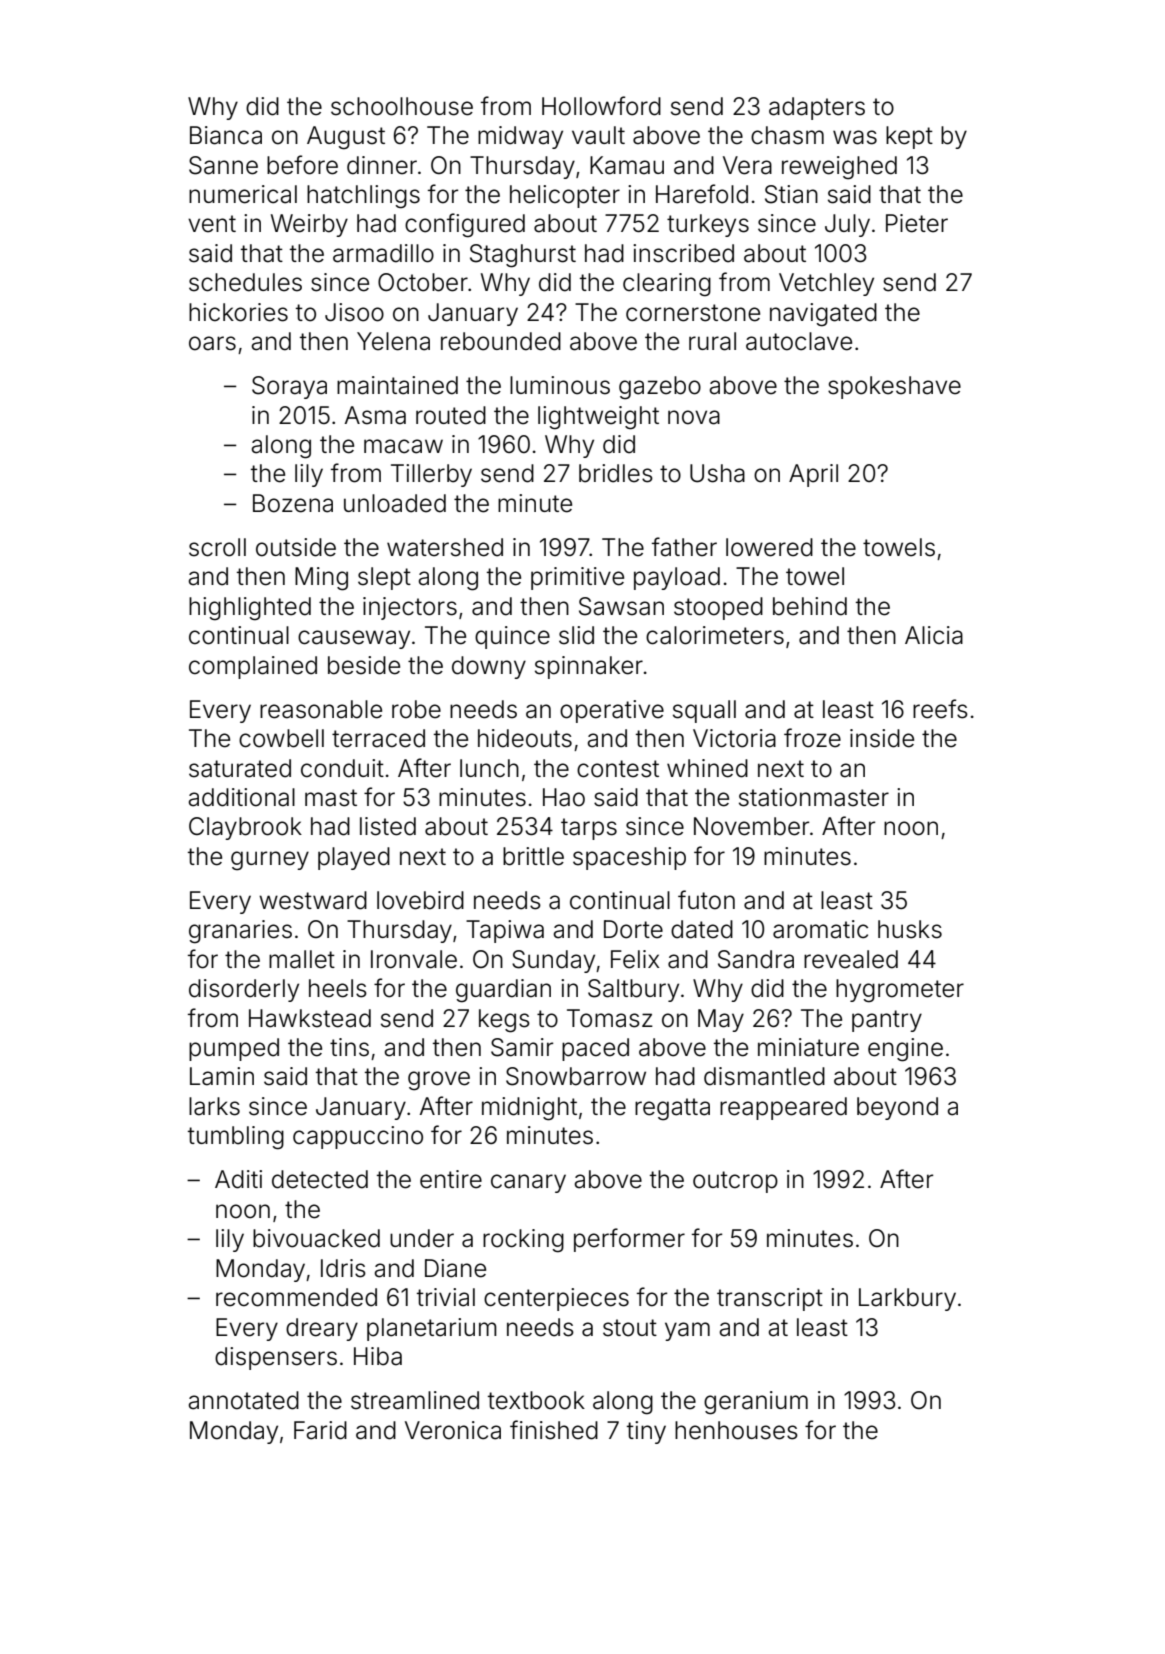 This screenshot has width=1165, height=1654. Describe the element at coordinates (817, 108) in the screenshot. I see `adapters` at that location.
